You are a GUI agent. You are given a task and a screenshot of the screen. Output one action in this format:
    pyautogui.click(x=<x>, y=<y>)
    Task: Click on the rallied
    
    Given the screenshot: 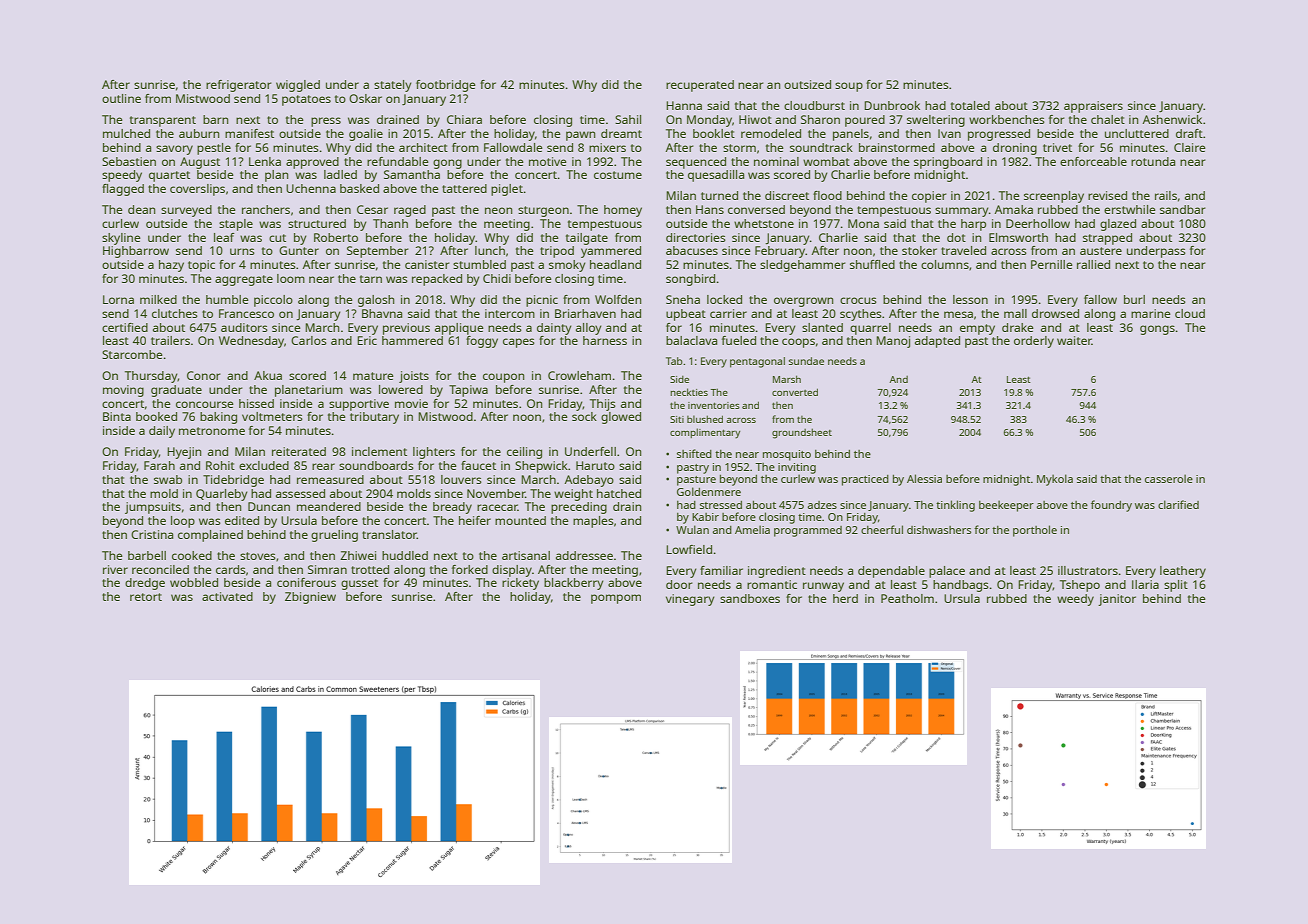 What is the action you would take?
    pyautogui.click(x=1093, y=264)
